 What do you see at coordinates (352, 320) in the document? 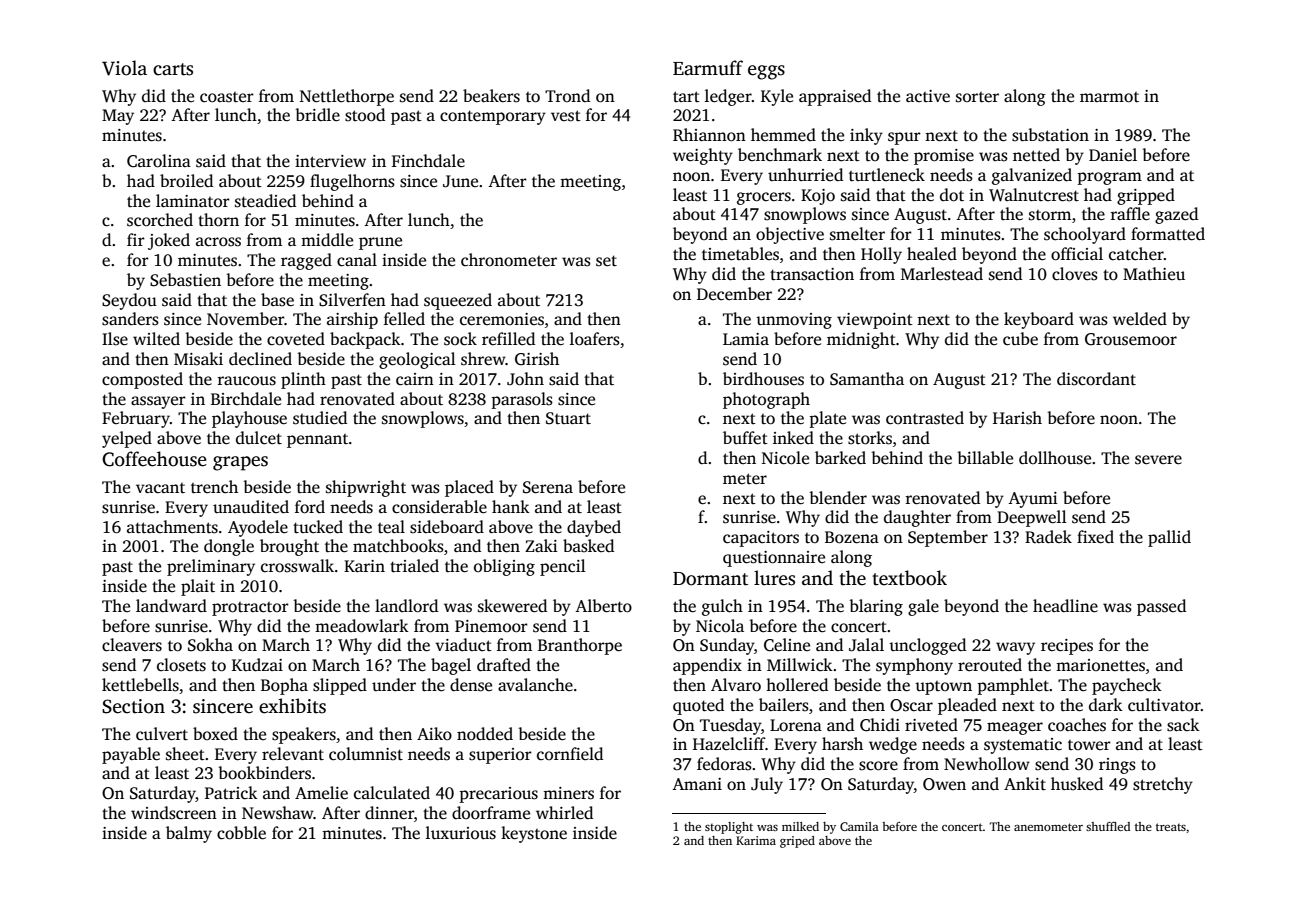
I see `airship` at bounding box center [352, 320].
